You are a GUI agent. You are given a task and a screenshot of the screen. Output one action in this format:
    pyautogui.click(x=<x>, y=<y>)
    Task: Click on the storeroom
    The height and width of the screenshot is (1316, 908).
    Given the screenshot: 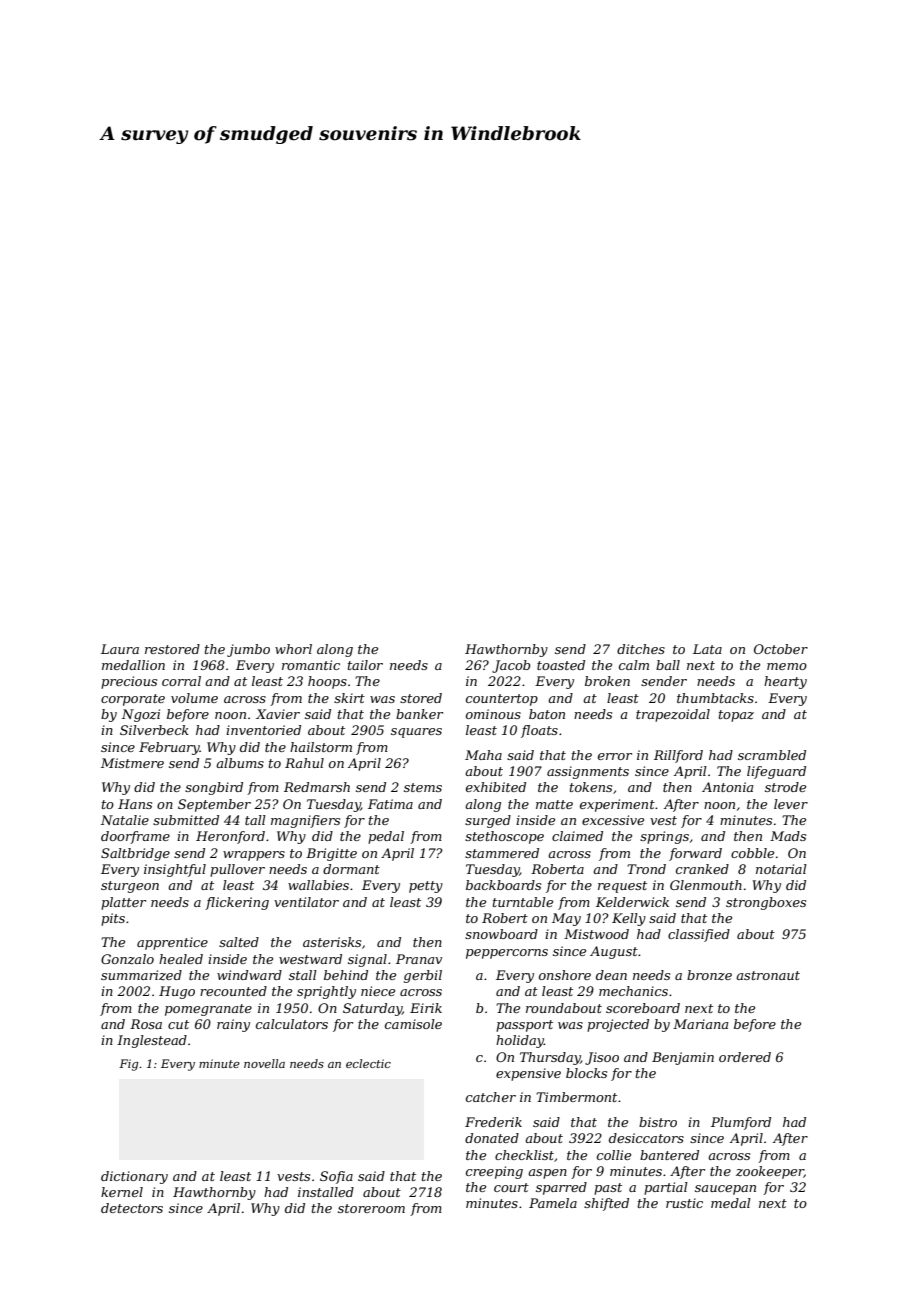 What is the action you would take?
    pyautogui.click(x=371, y=1208)
